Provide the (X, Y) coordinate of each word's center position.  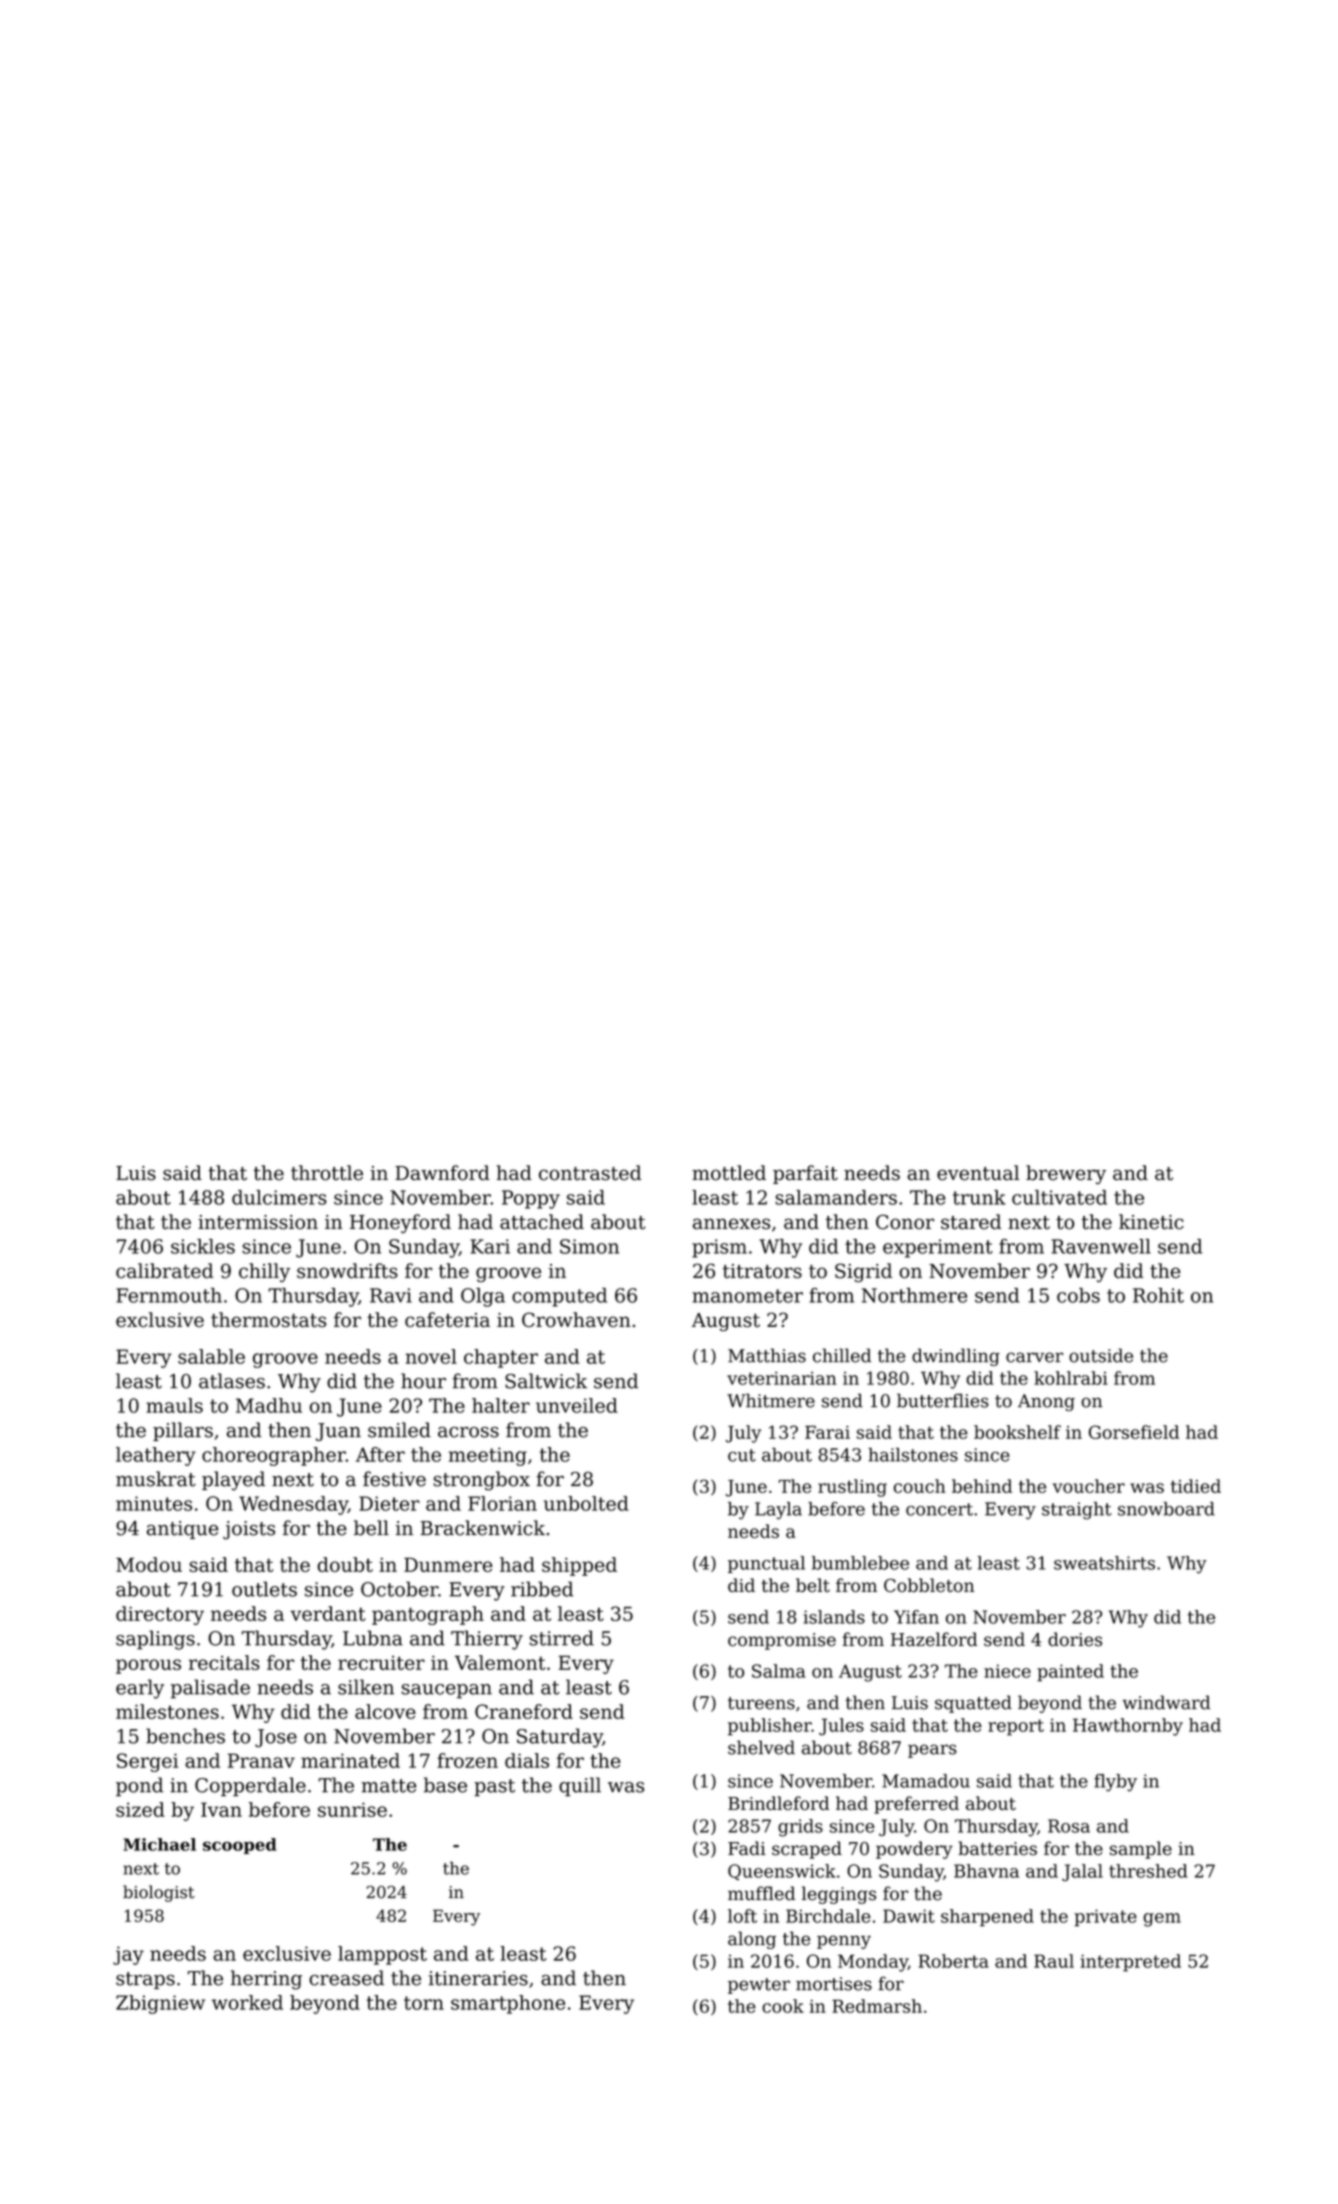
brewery (1066, 1175)
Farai (827, 1432)
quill (580, 1786)
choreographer (274, 1456)
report (1016, 1727)
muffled (761, 1893)
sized (140, 1809)
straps (145, 1980)
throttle (327, 1173)
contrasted (590, 1173)
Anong (1046, 1402)
